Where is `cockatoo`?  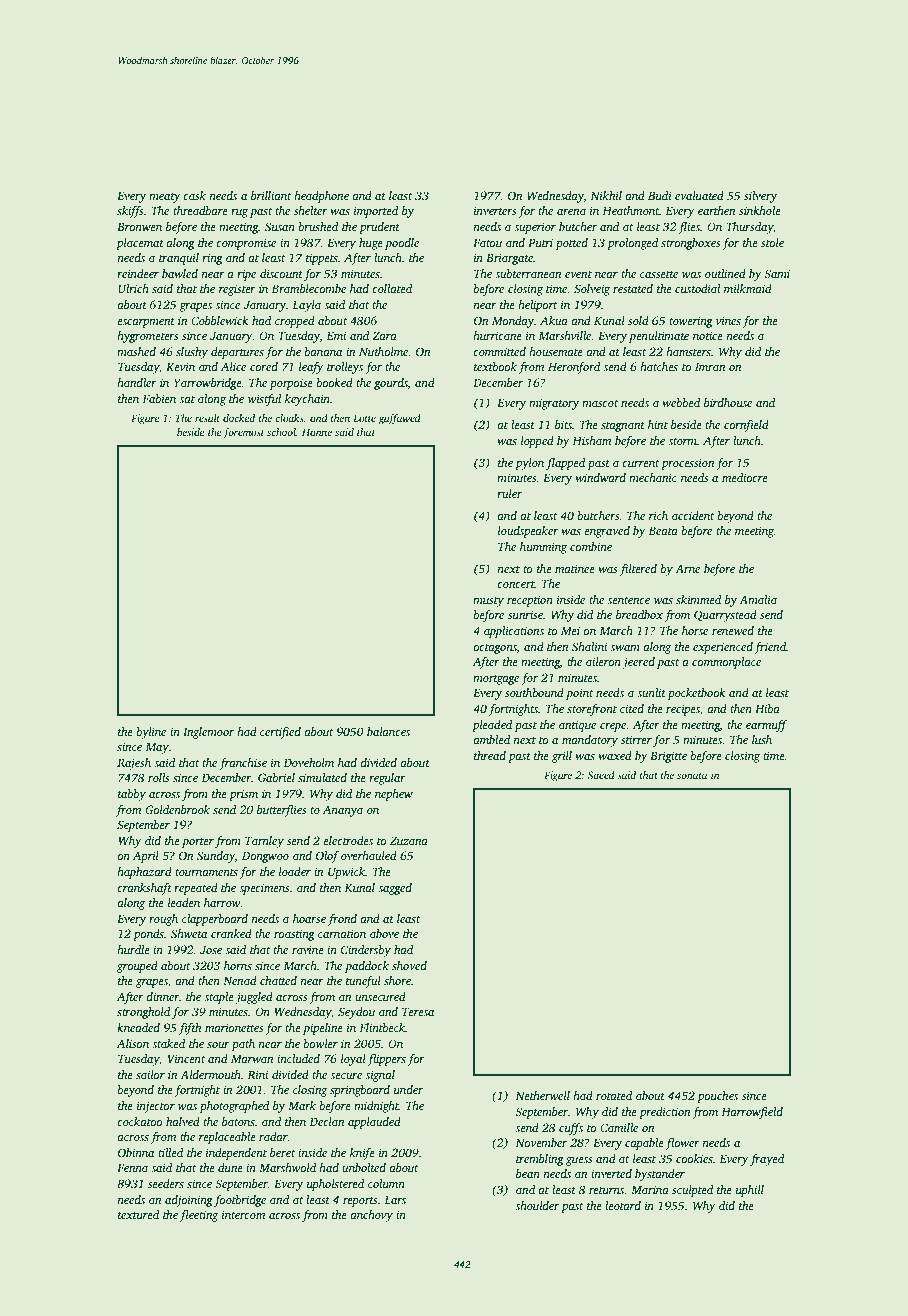 cockatoo is located at coordinates (139, 1121).
